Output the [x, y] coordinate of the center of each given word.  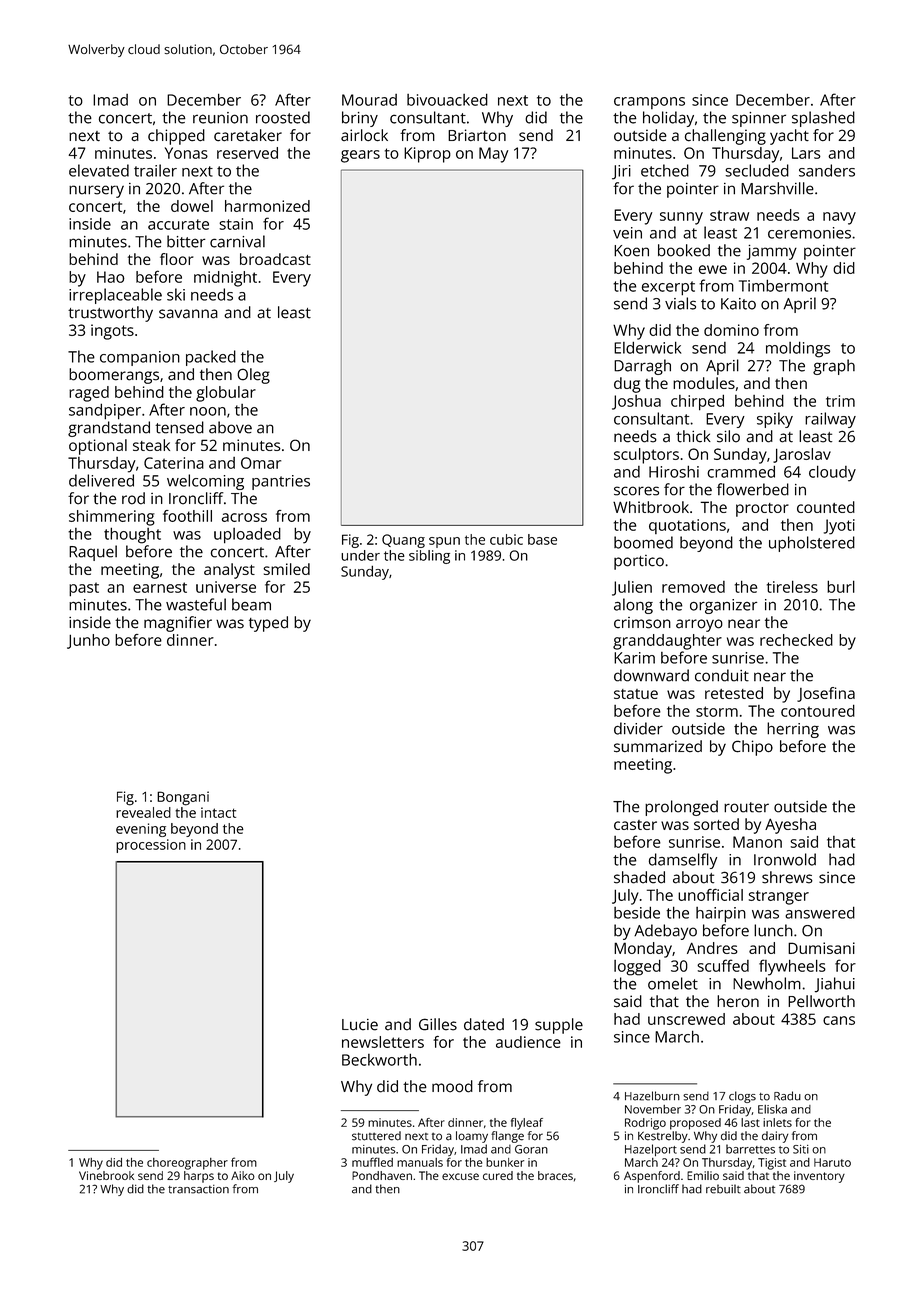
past [84, 589]
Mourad [369, 100]
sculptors [646, 456]
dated [484, 1024]
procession [151, 846]
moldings [798, 349]
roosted [283, 117]
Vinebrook [106, 1175]
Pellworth [821, 1001]
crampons [649, 103]
